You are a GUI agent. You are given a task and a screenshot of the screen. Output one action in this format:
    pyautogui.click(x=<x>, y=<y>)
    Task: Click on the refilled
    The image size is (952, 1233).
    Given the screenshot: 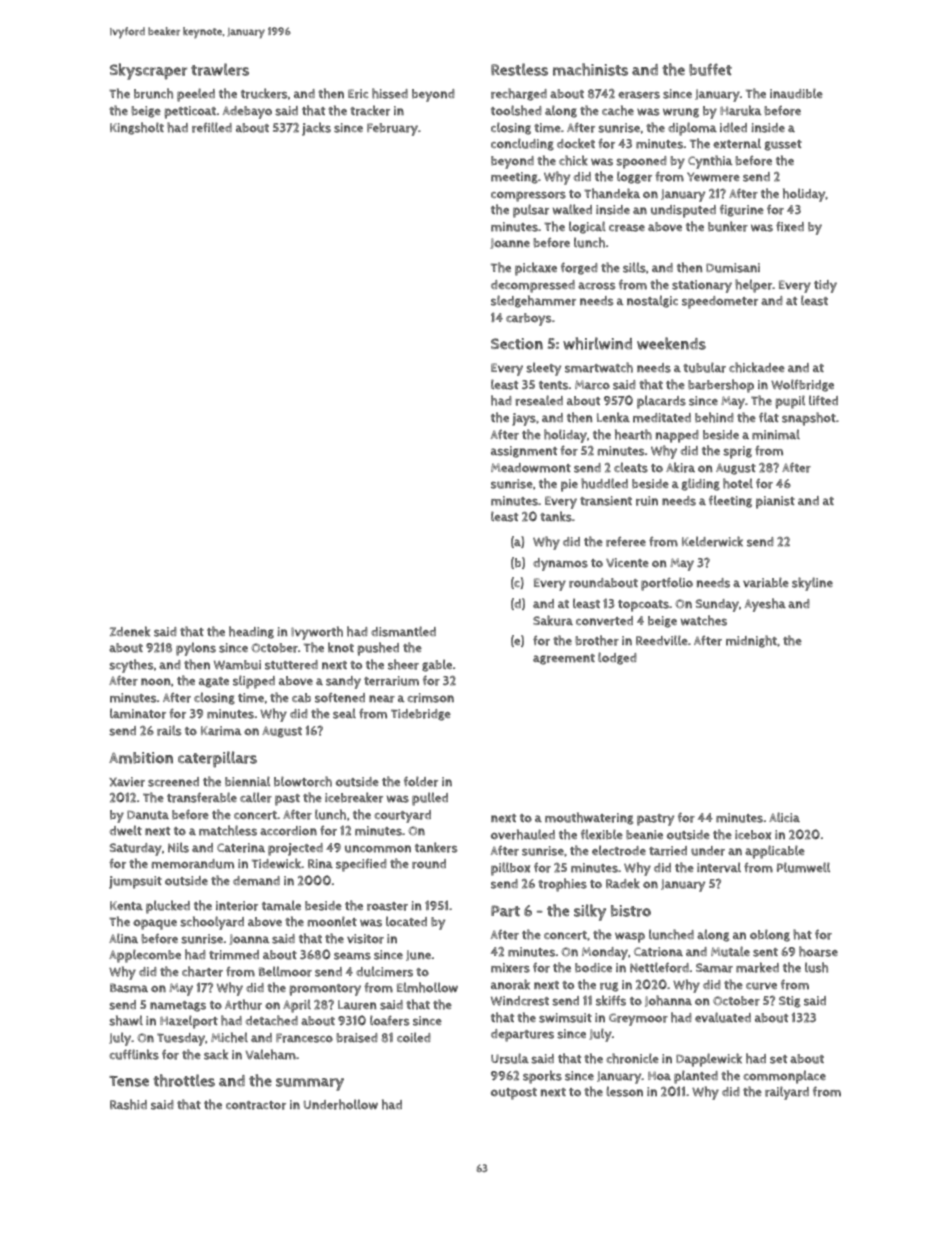 What is the action you would take?
    pyautogui.click(x=212, y=127)
